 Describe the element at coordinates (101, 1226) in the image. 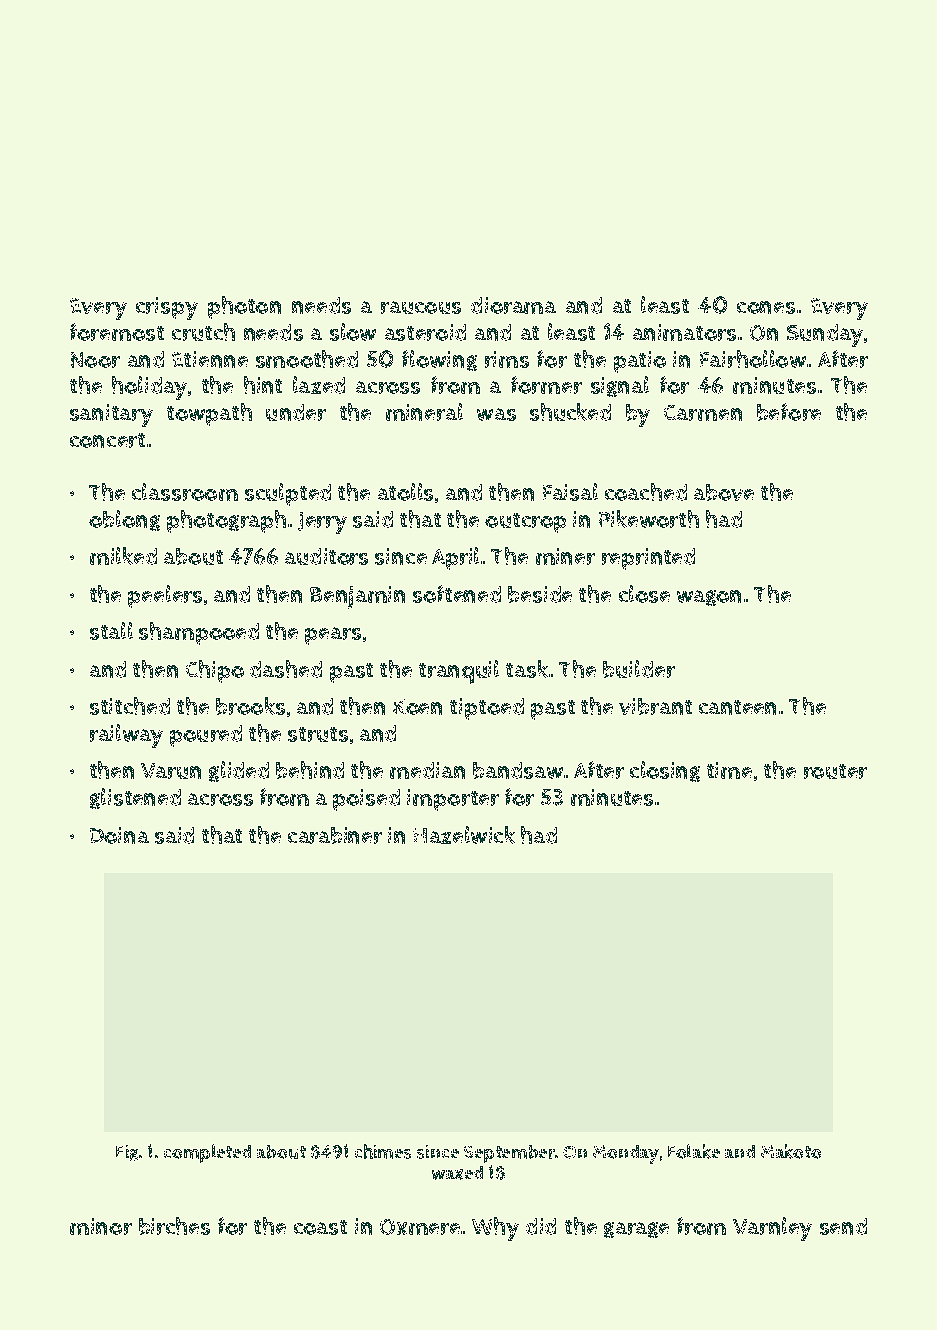

I see `minor` at that location.
